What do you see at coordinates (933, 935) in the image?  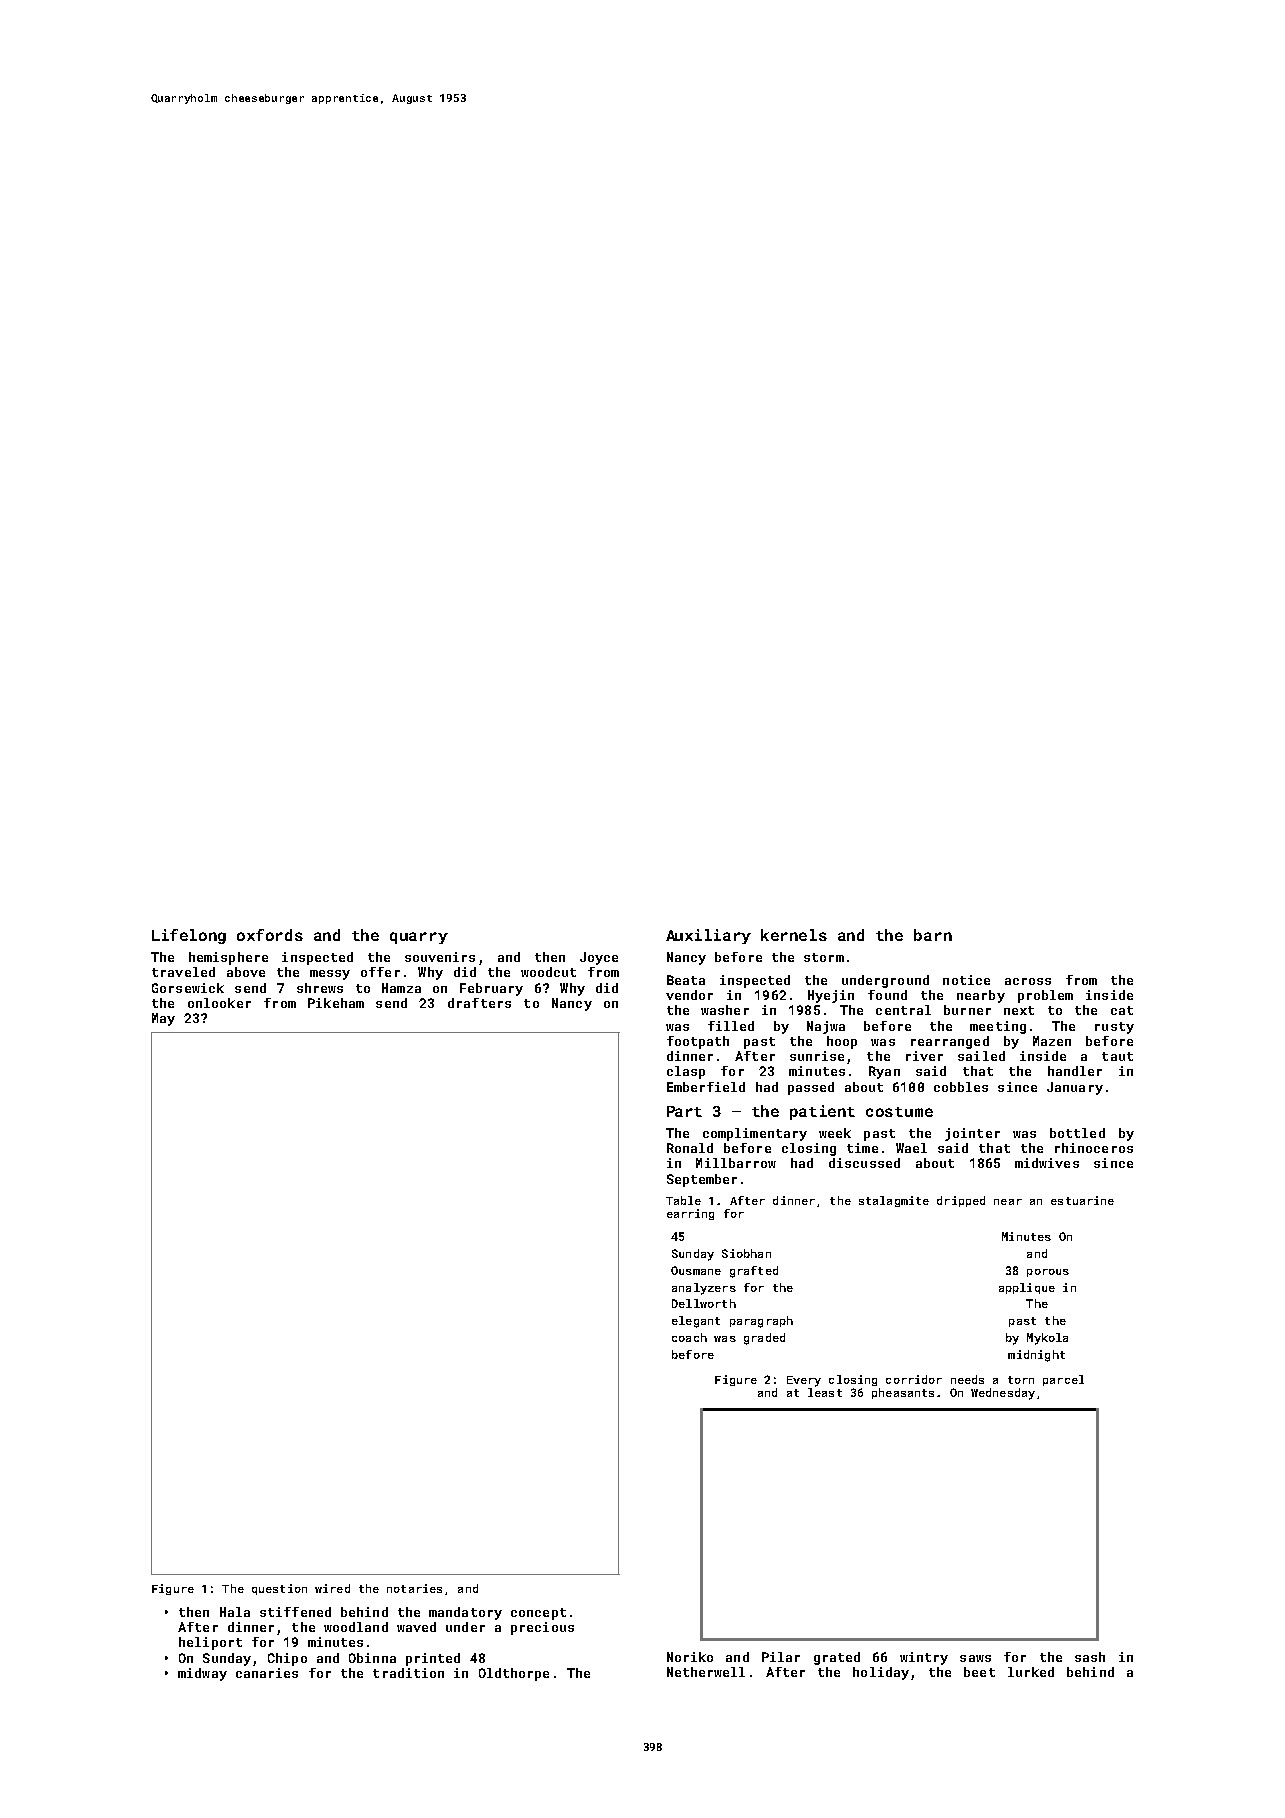 I see `barn` at bounding box center [933, 935].
